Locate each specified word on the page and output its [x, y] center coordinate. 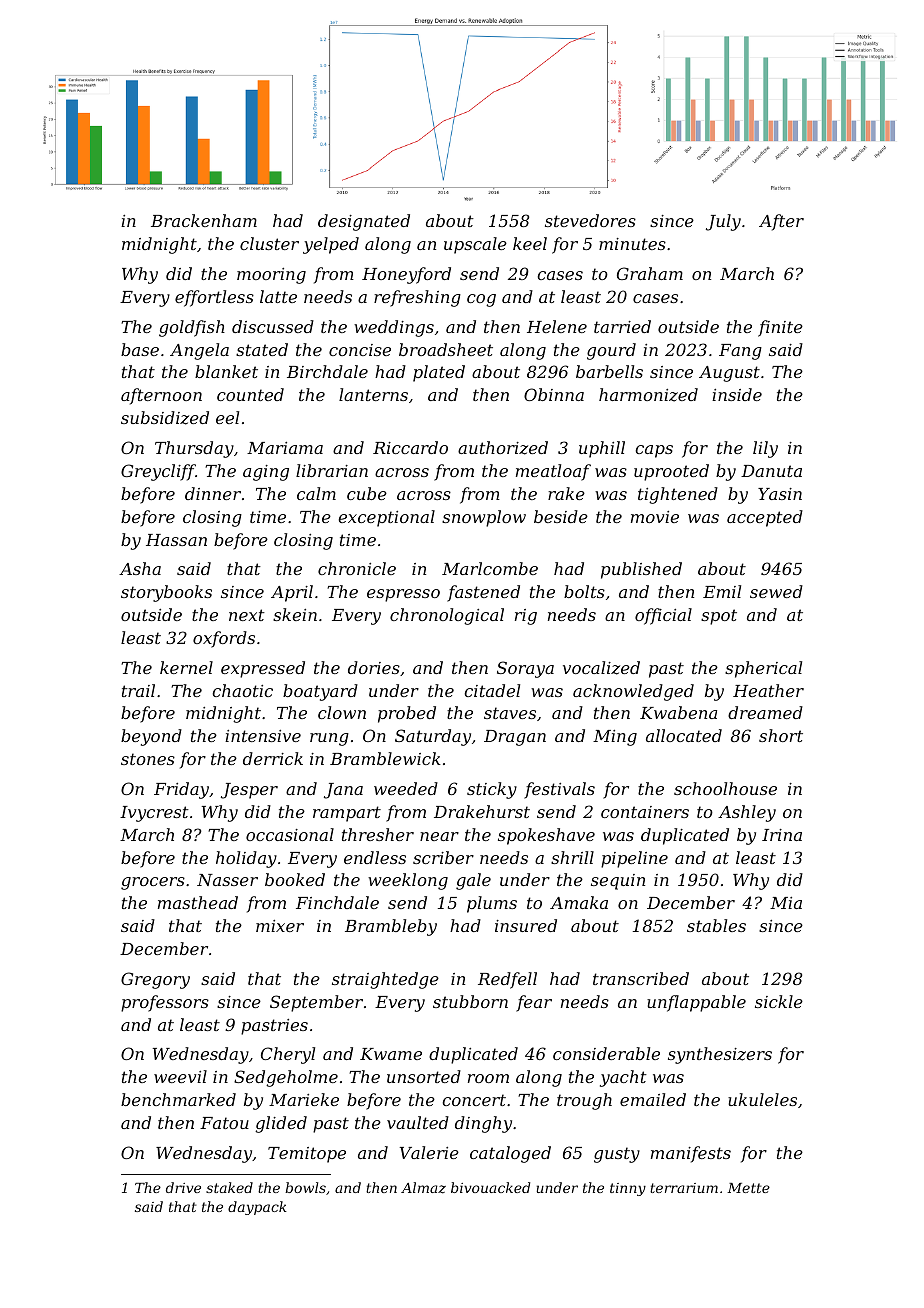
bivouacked [490, 1187]
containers [645, 812]
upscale [475, 245]
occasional [290, 834]
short [781, 735]
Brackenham [204, 220]
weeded [406, 788]
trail [138, 690]
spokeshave [546, 836]
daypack [257, 1208]
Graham [650, 273]
